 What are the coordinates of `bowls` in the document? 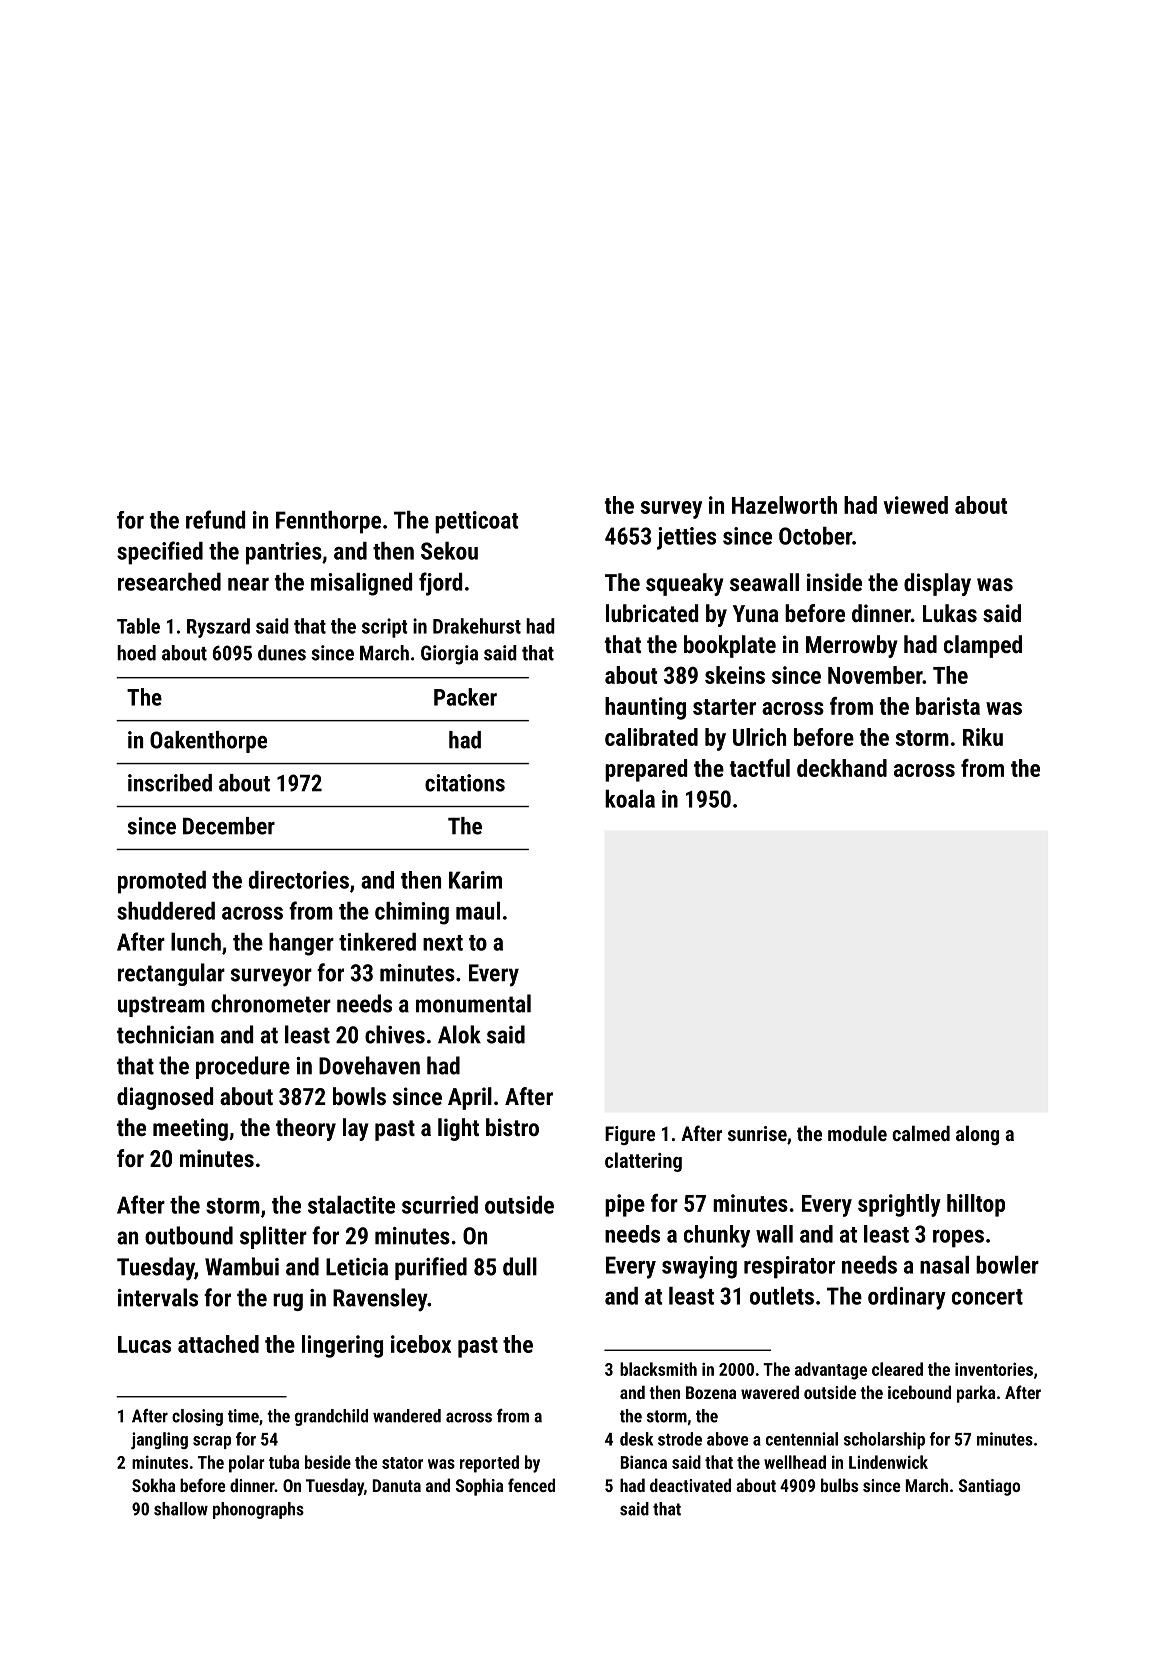 It's located at (359, 1096).
